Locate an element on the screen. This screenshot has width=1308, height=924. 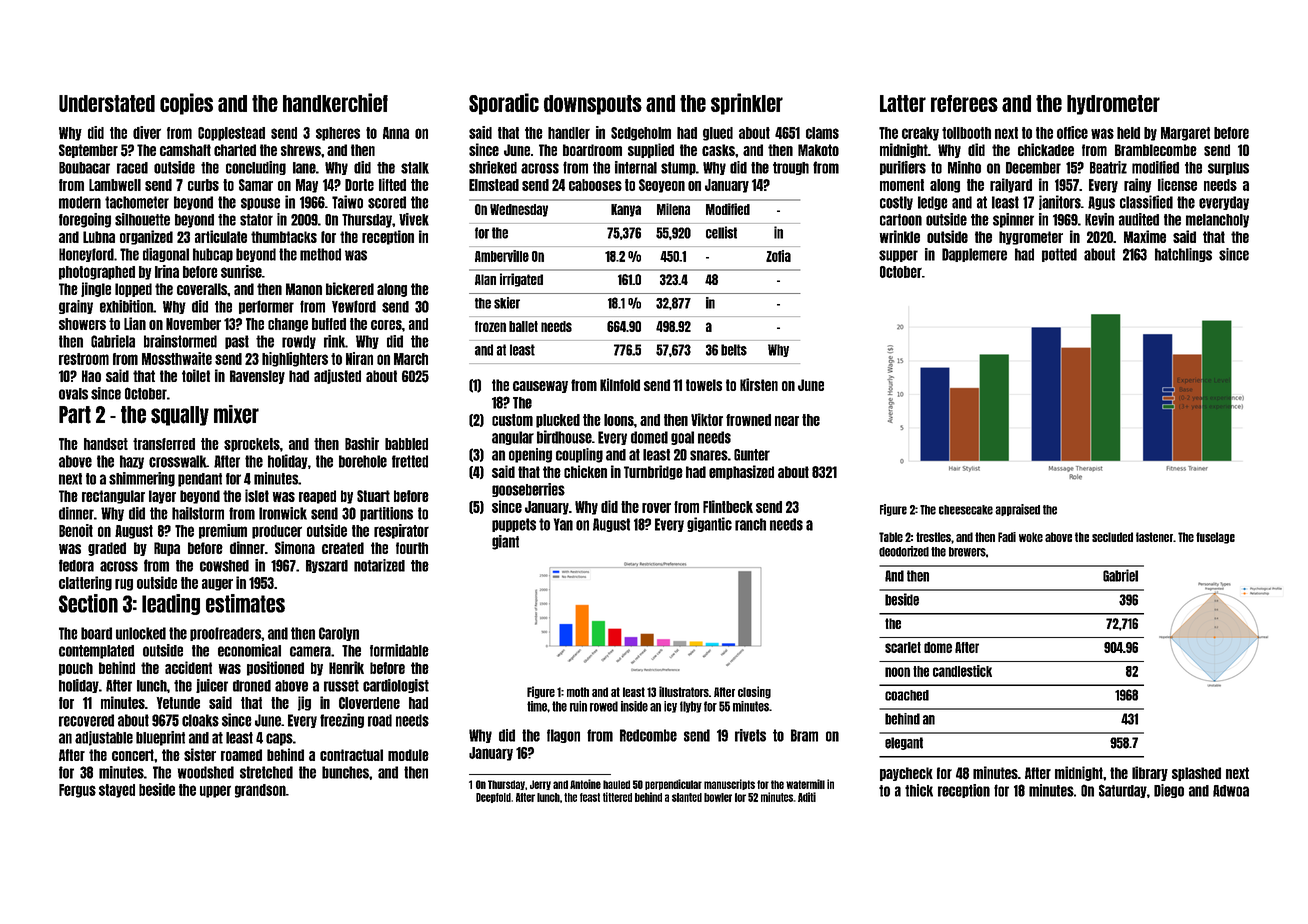
scarlet is located at coordinates (903, 647).
